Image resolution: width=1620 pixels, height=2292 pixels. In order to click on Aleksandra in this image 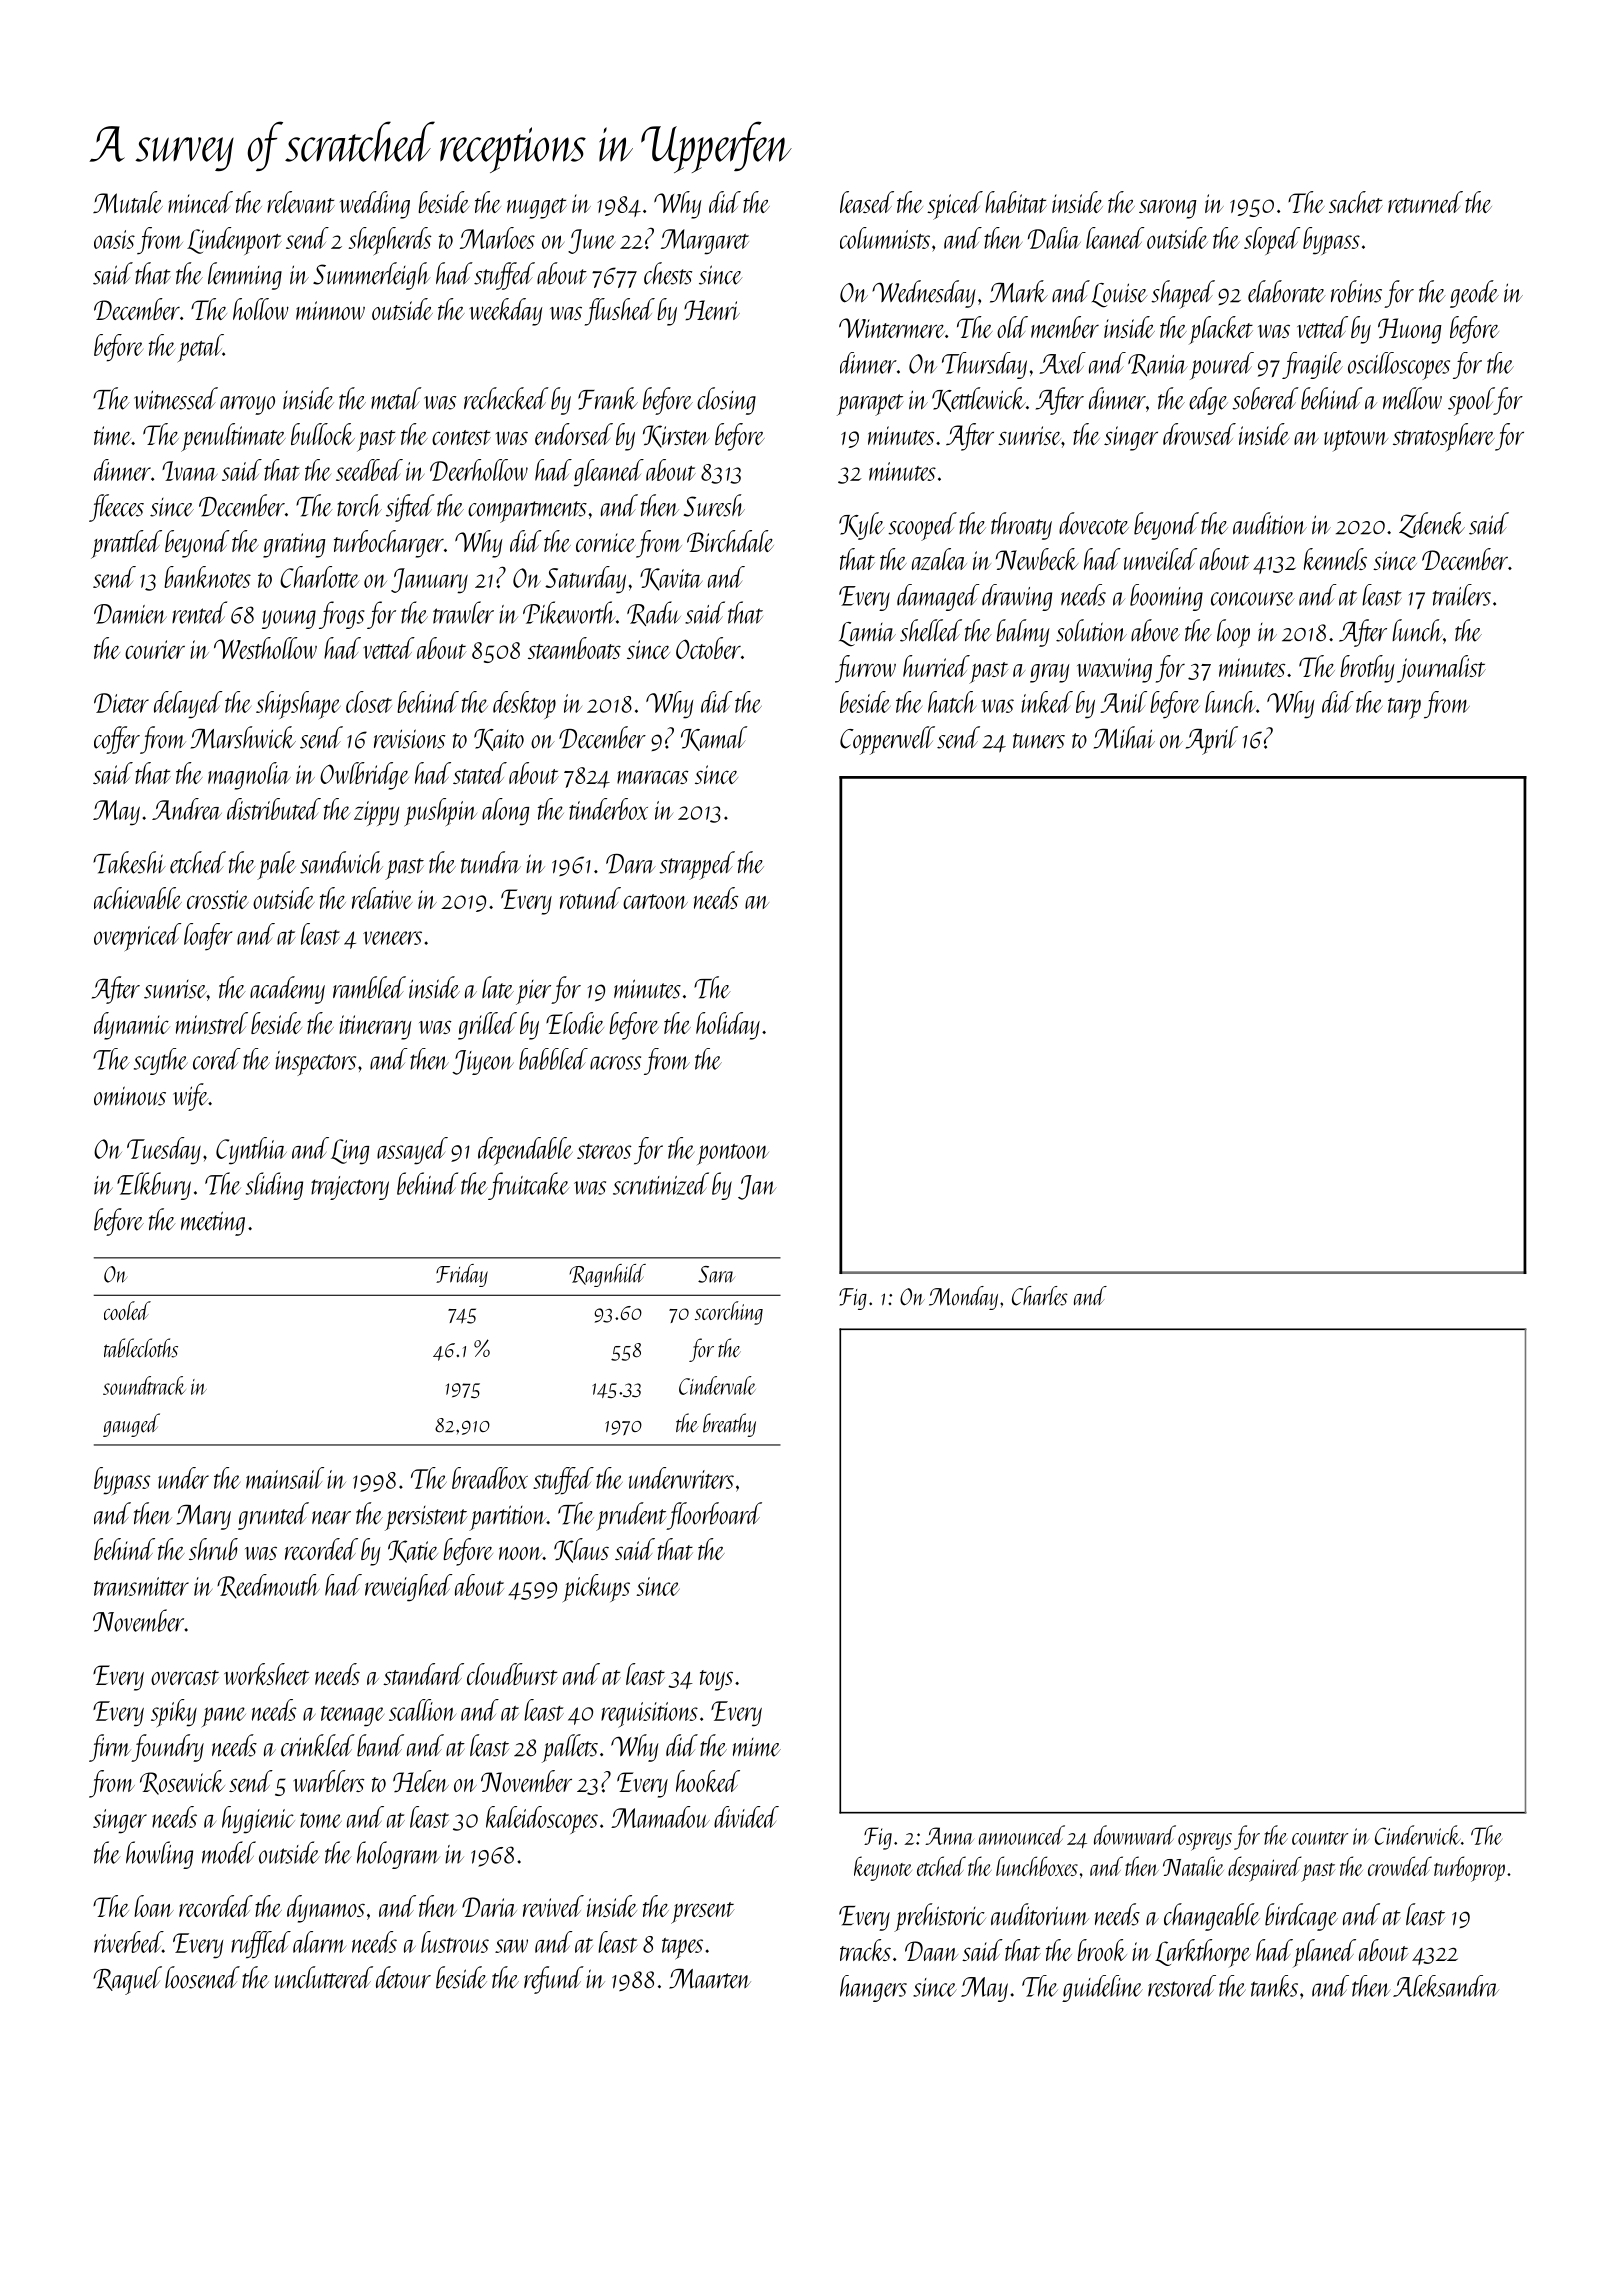, I will do `click(1446, 1986)`.
